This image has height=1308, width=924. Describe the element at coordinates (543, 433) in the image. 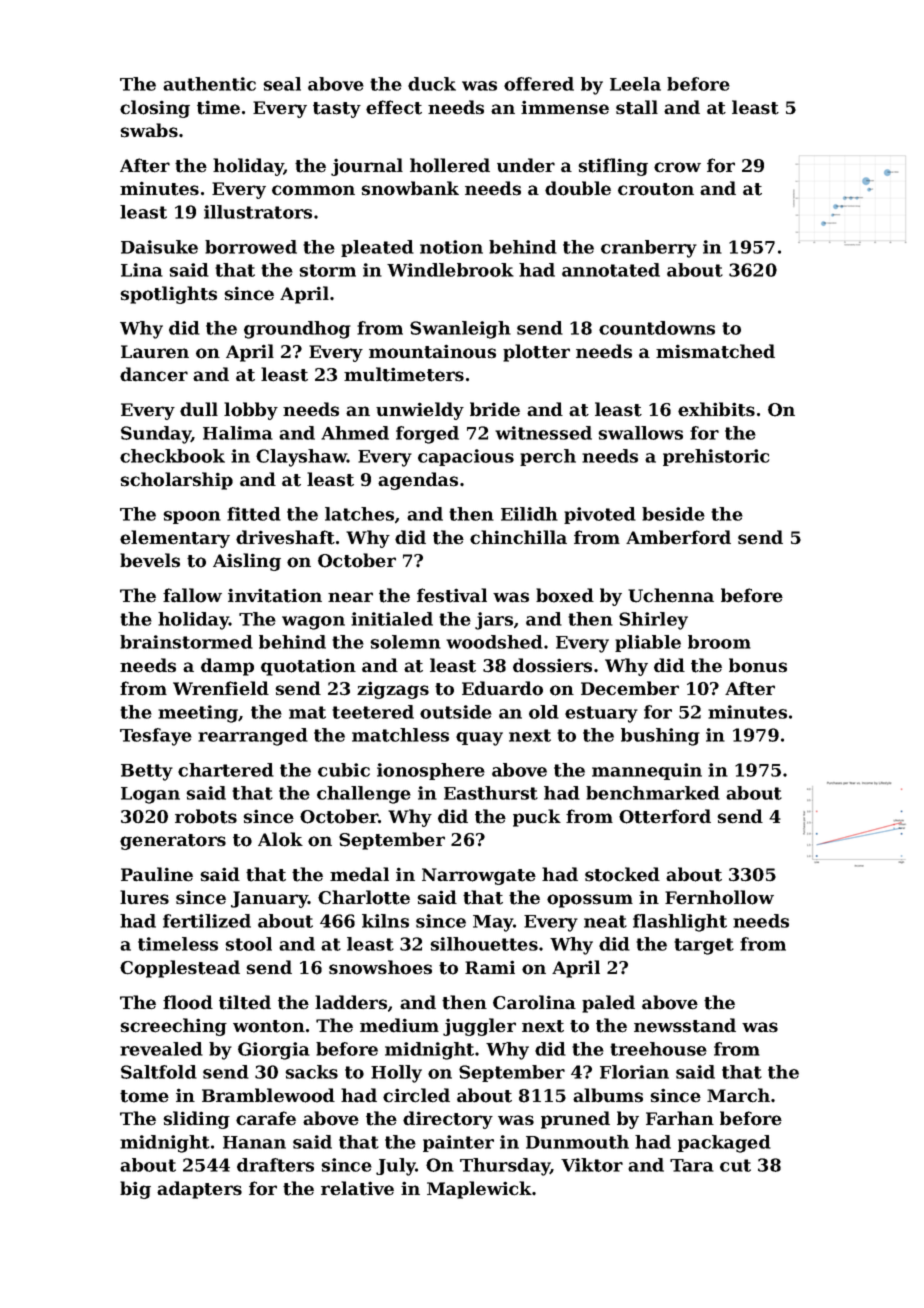

I see `witnessed` at that location.
